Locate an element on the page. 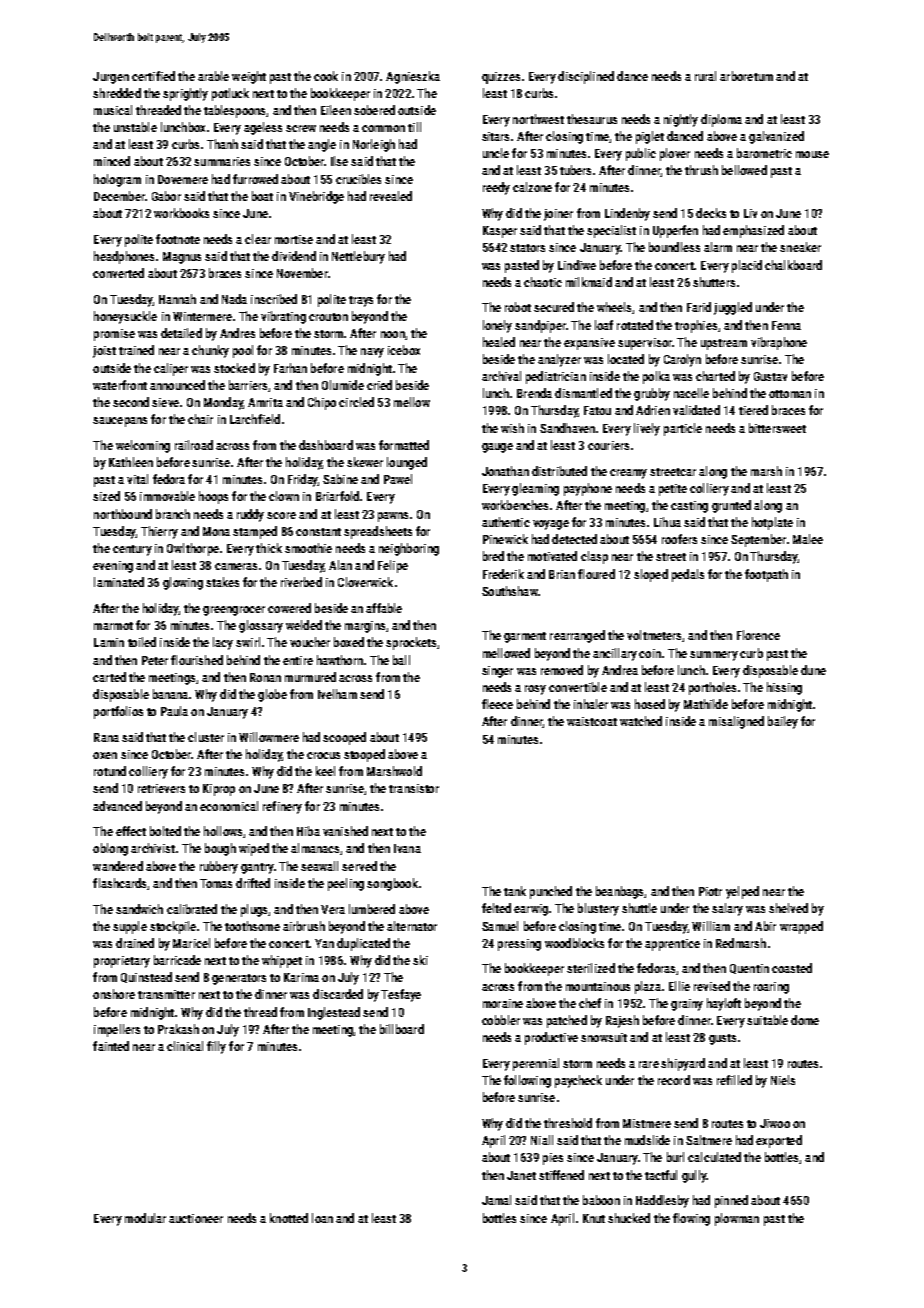  plowman is located at coordinates (737, 1219).
